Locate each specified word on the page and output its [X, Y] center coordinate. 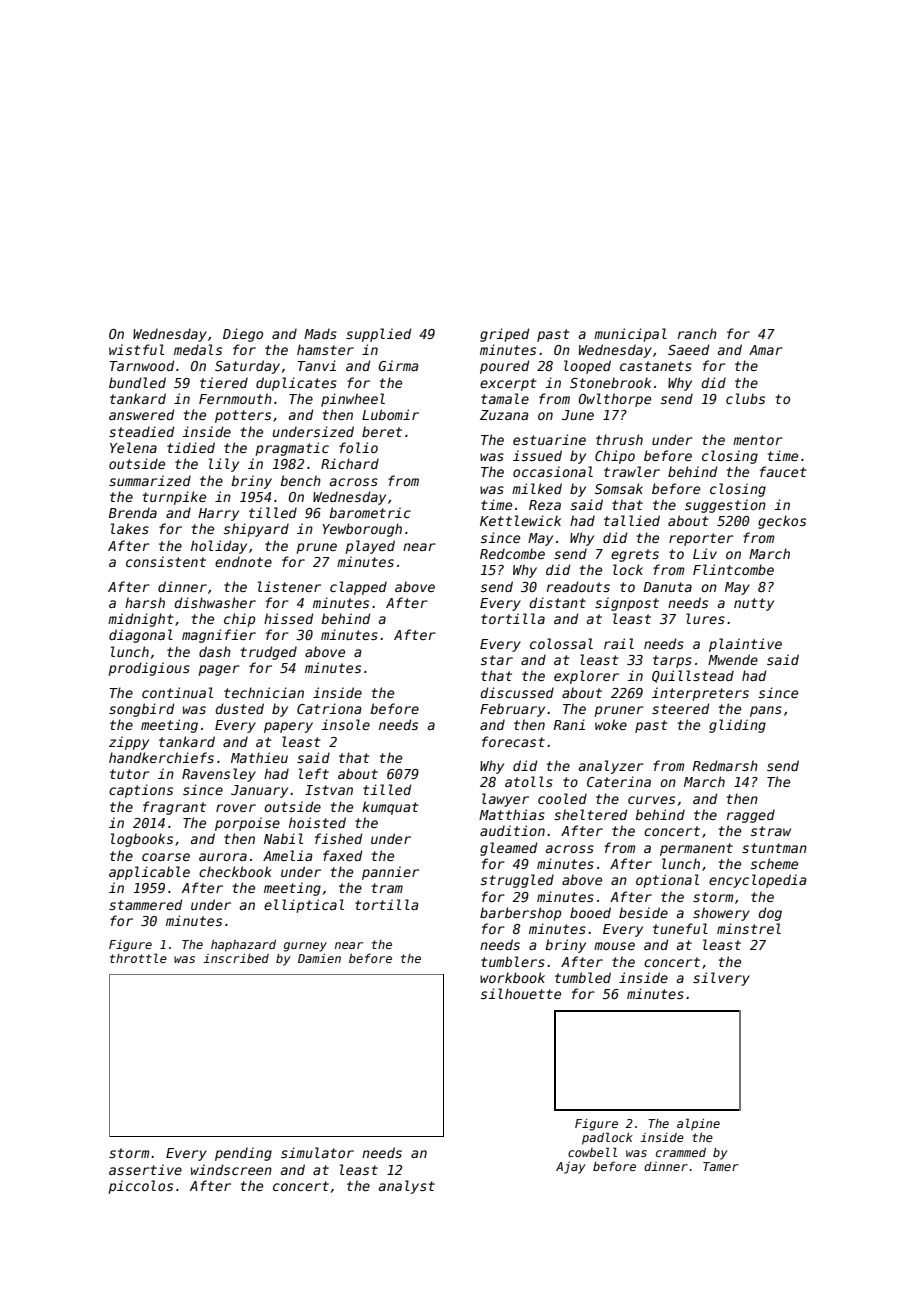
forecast [513, 741]
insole [345, 724]
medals [198, 349]
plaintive [745, 645]
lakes [130, 528]
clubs [745, 398]
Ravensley [219, 775]
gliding [737, 726]
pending [243, 1154]
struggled [517, 881]
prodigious [149, 669]
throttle [138, 958]
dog [770, 914]
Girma [399, 365]
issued [537, 455]
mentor [758, 440]
